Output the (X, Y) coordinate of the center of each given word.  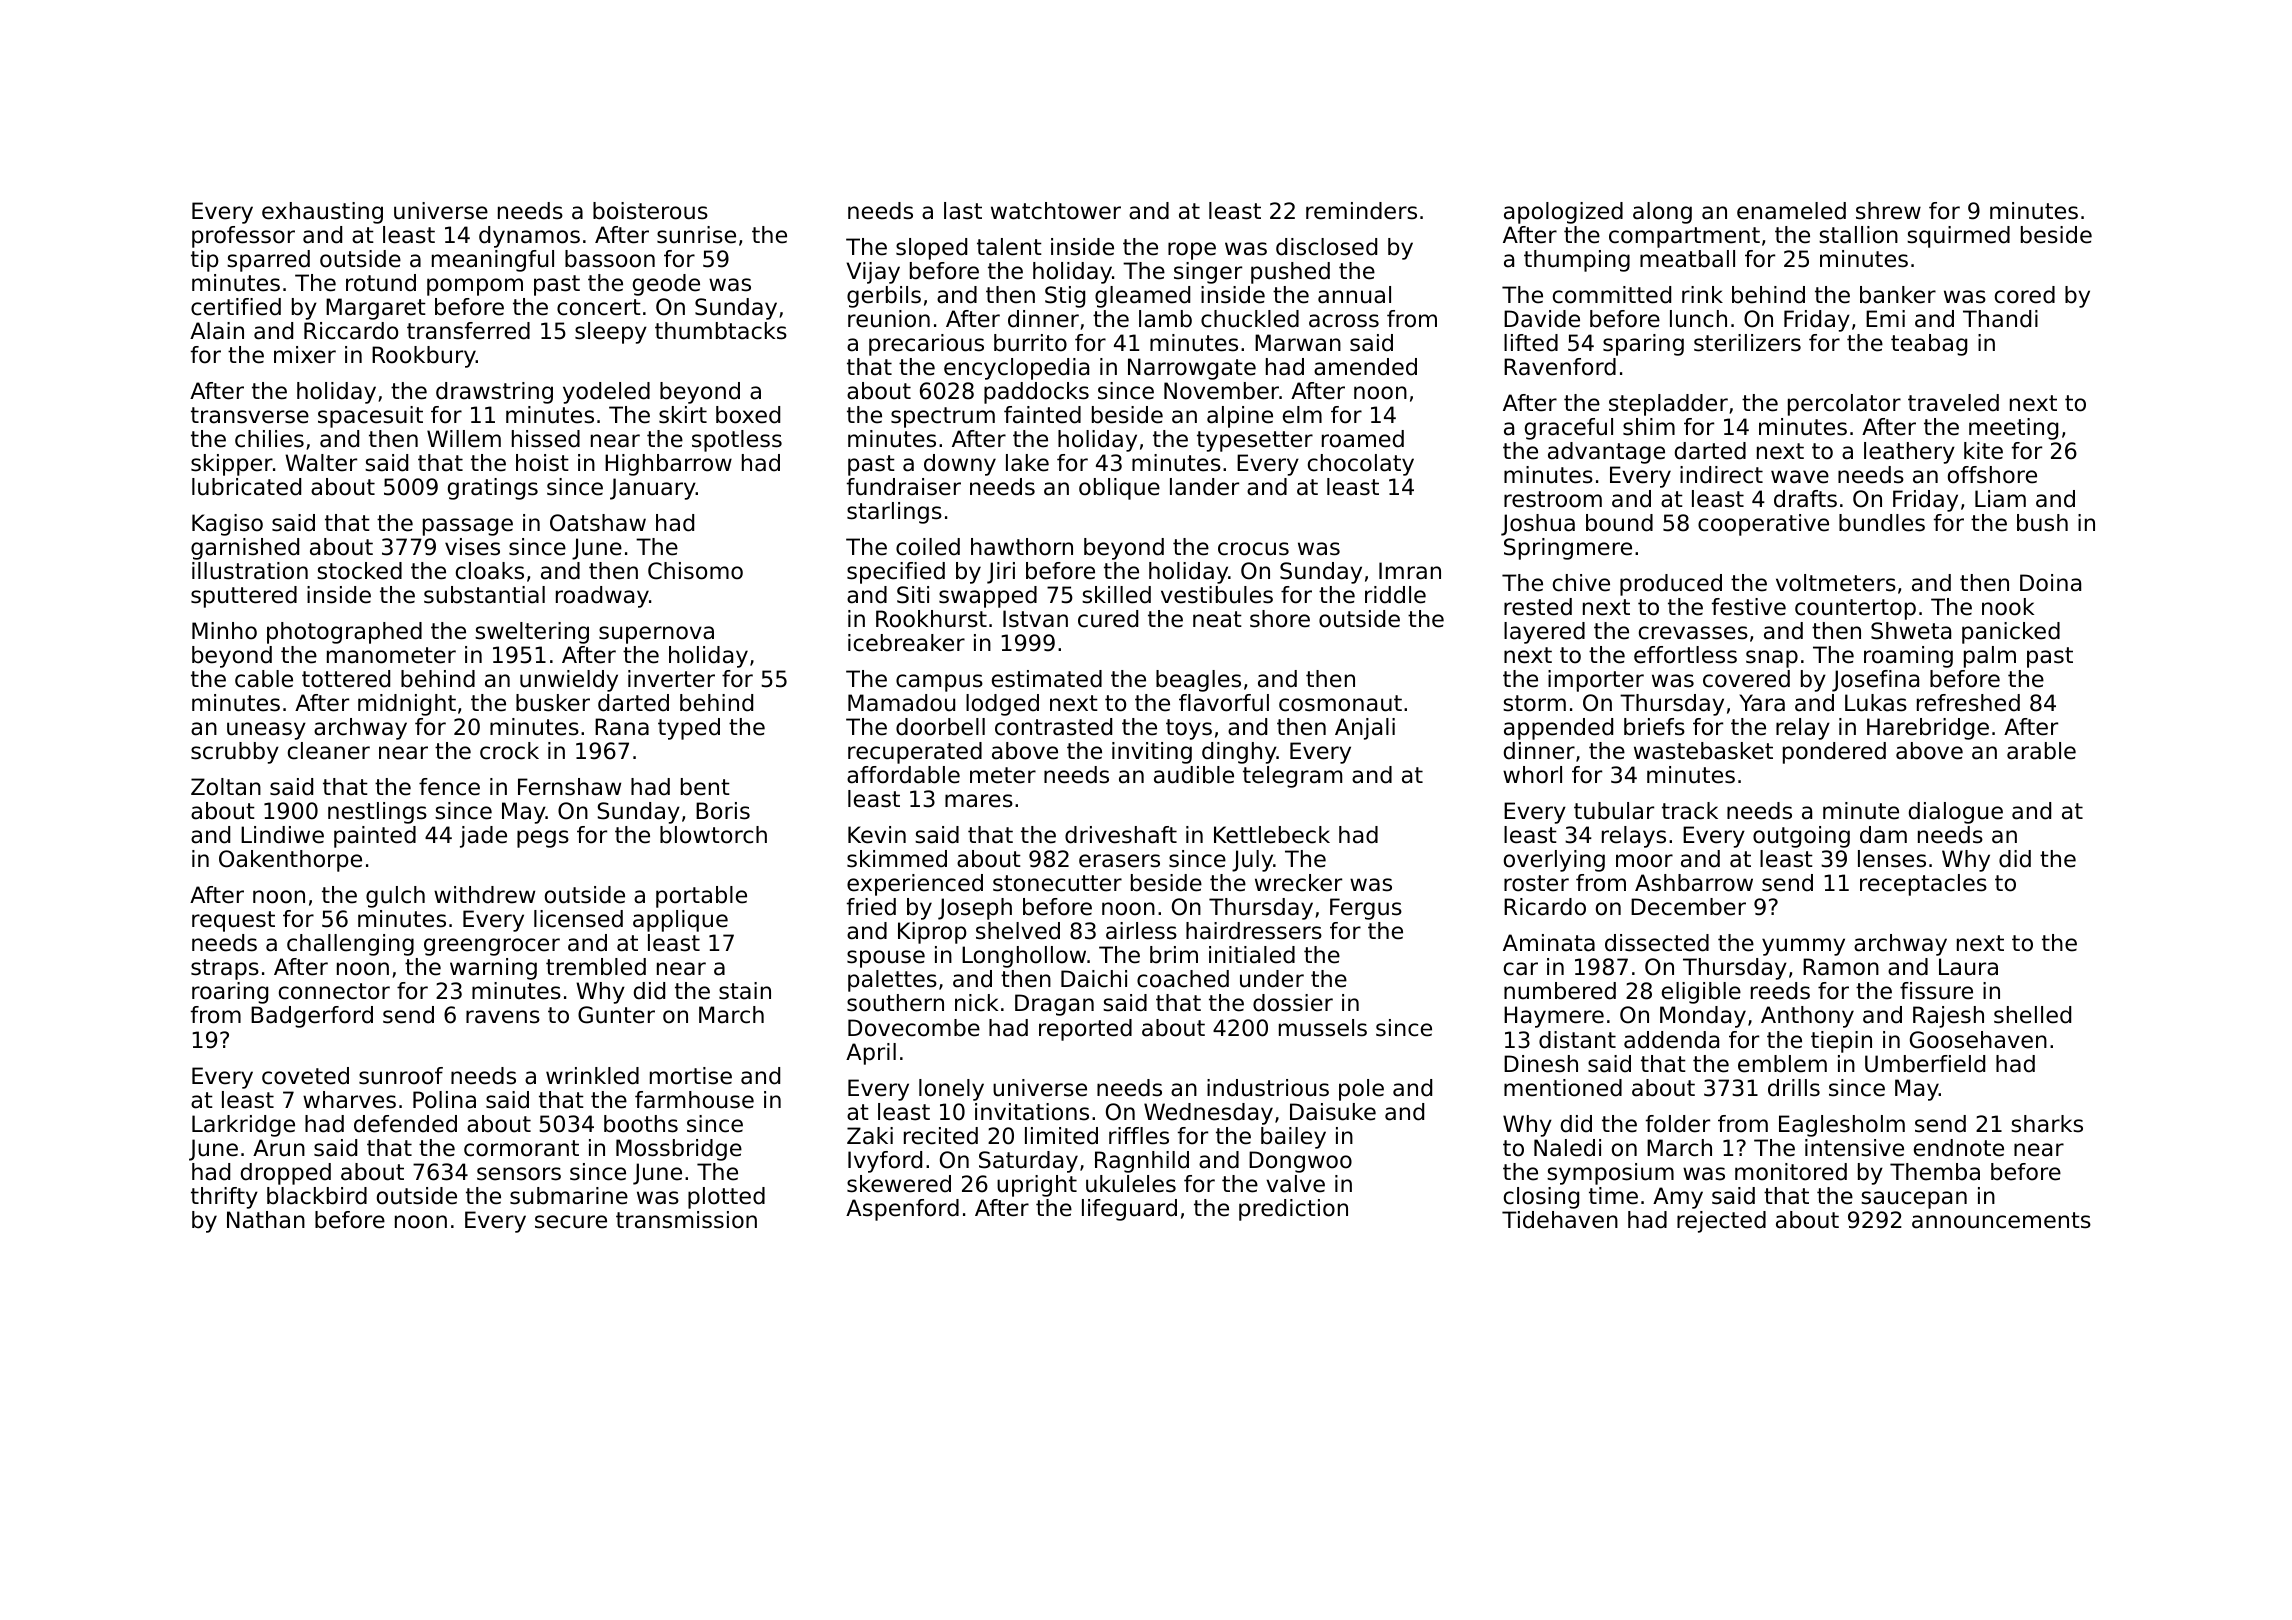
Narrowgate (1192, 369)
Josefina (1875, 681)
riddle (1395, 595)
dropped (286, 1174)
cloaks (490, 571)
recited (941, 1136)
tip (205, 261)
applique (680, 921)
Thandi (2000, 319)
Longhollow (1024, 957)
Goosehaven (1978, 1040)
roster (1536, 883)
